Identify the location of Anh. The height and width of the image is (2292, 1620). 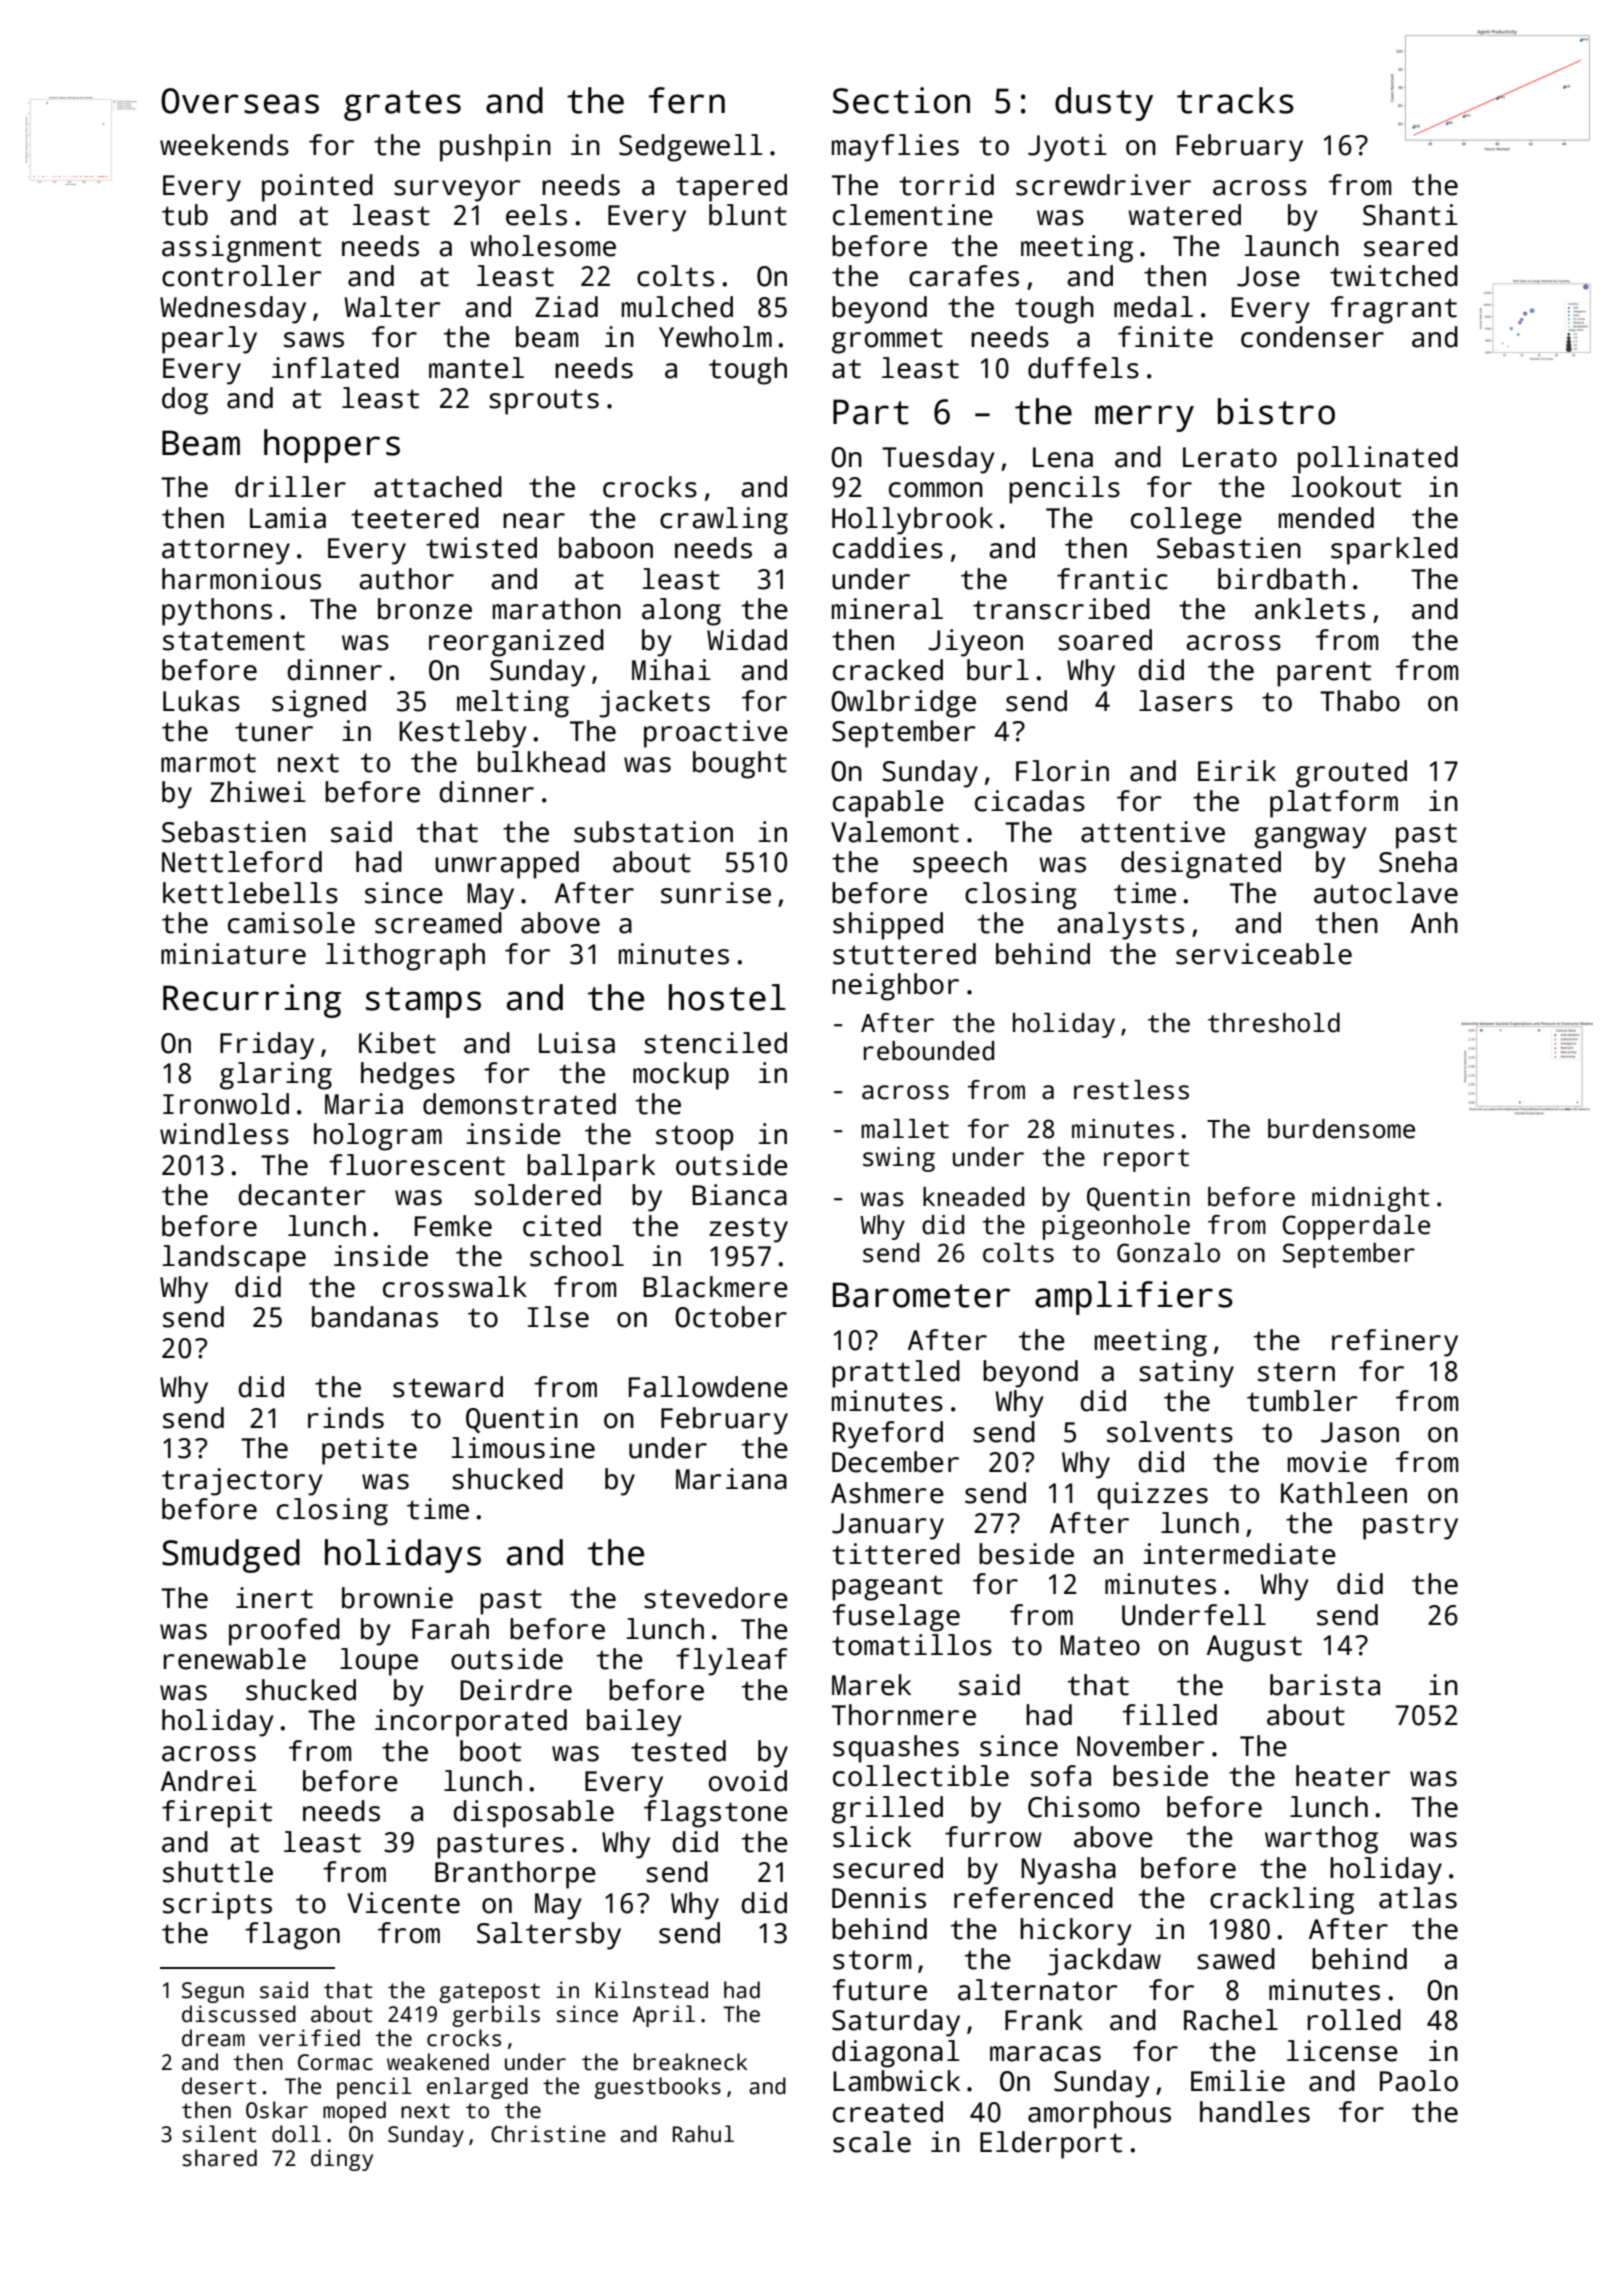
(1434, 922).
